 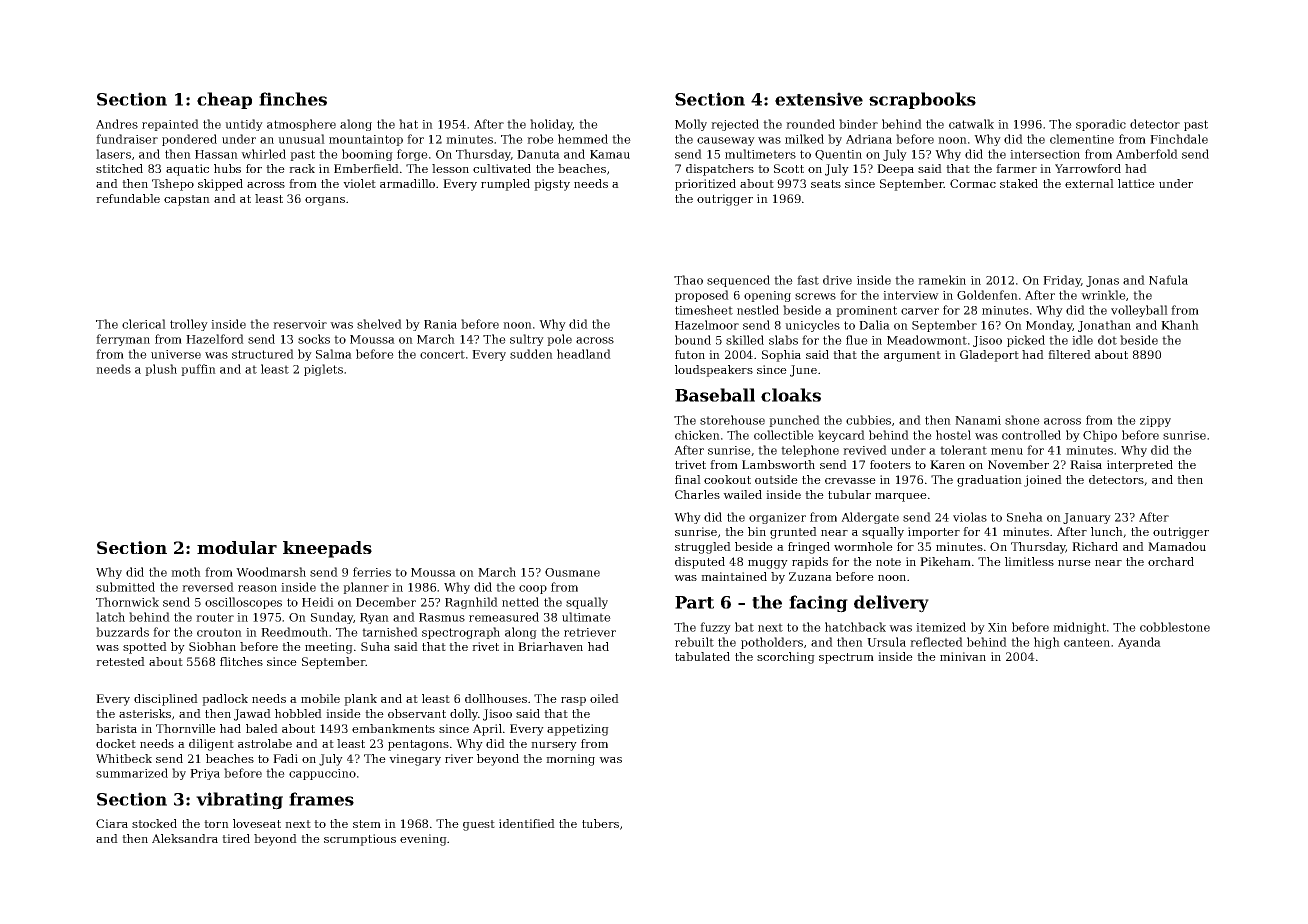 I want to click on chicken, so click(x=697, y=435).
